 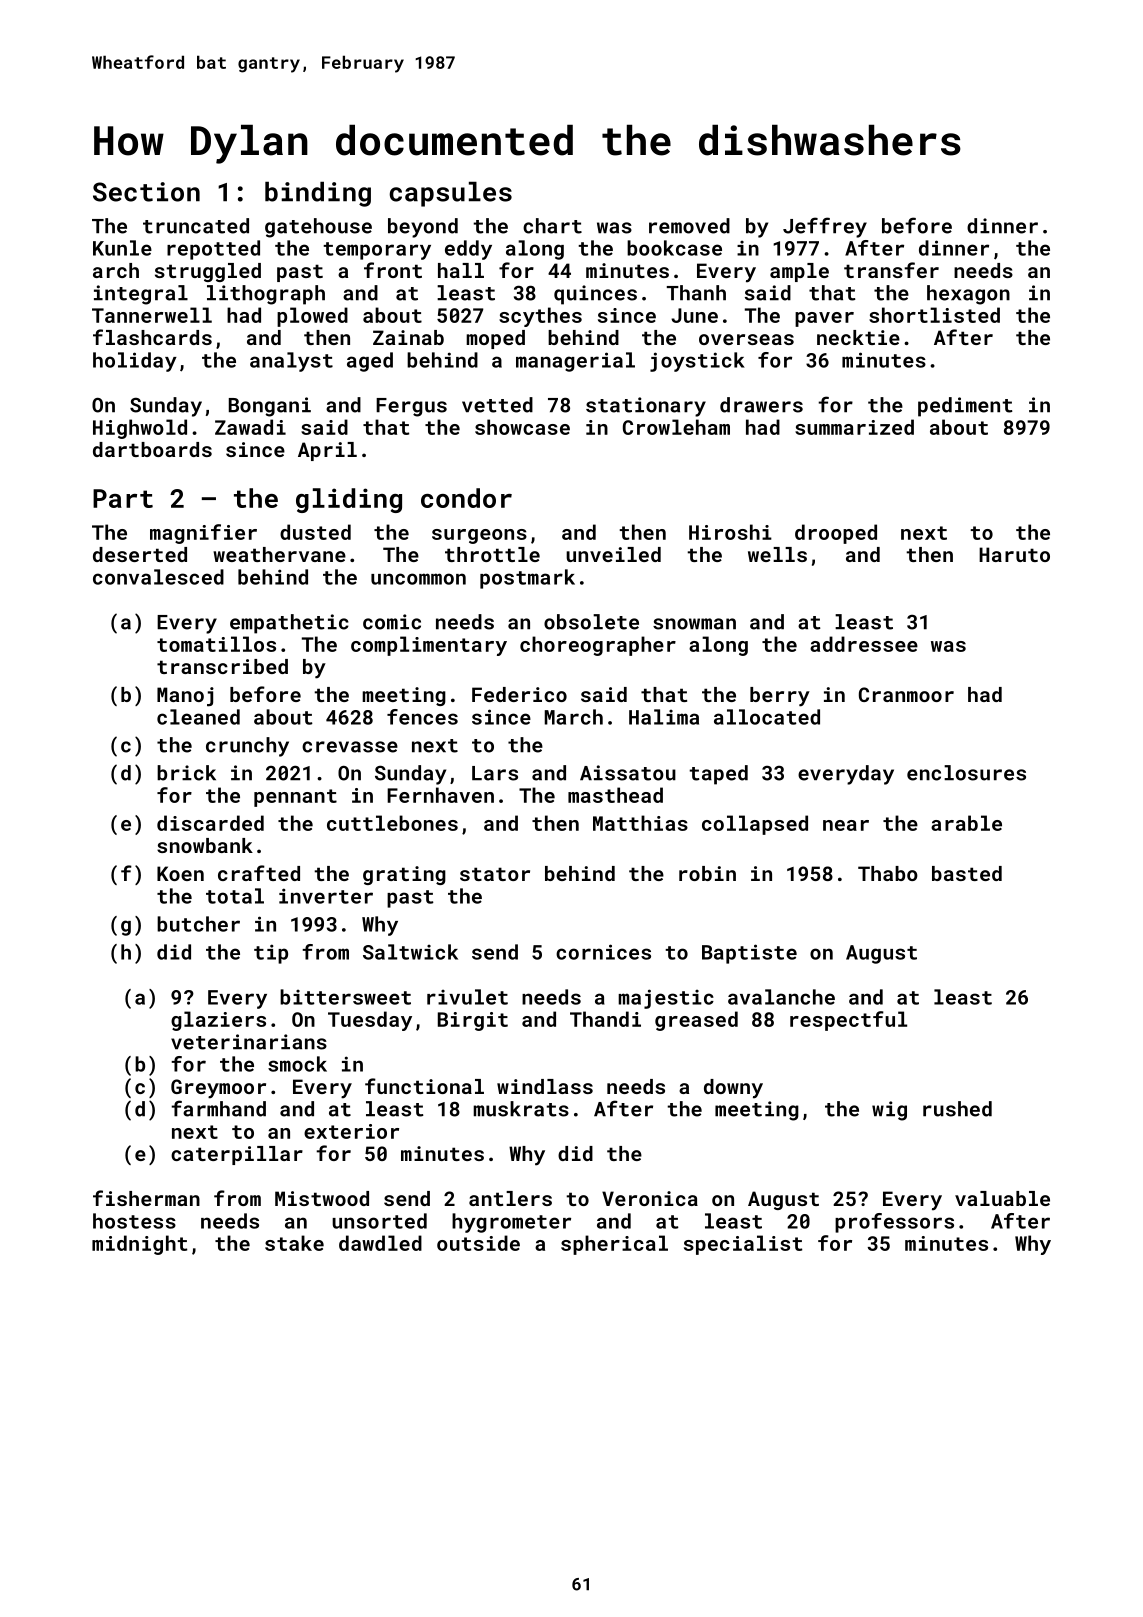 What do you see at coordinates (968, 295) in the screenshot?
I see `hexagon` at bounding box center [968, 295].
